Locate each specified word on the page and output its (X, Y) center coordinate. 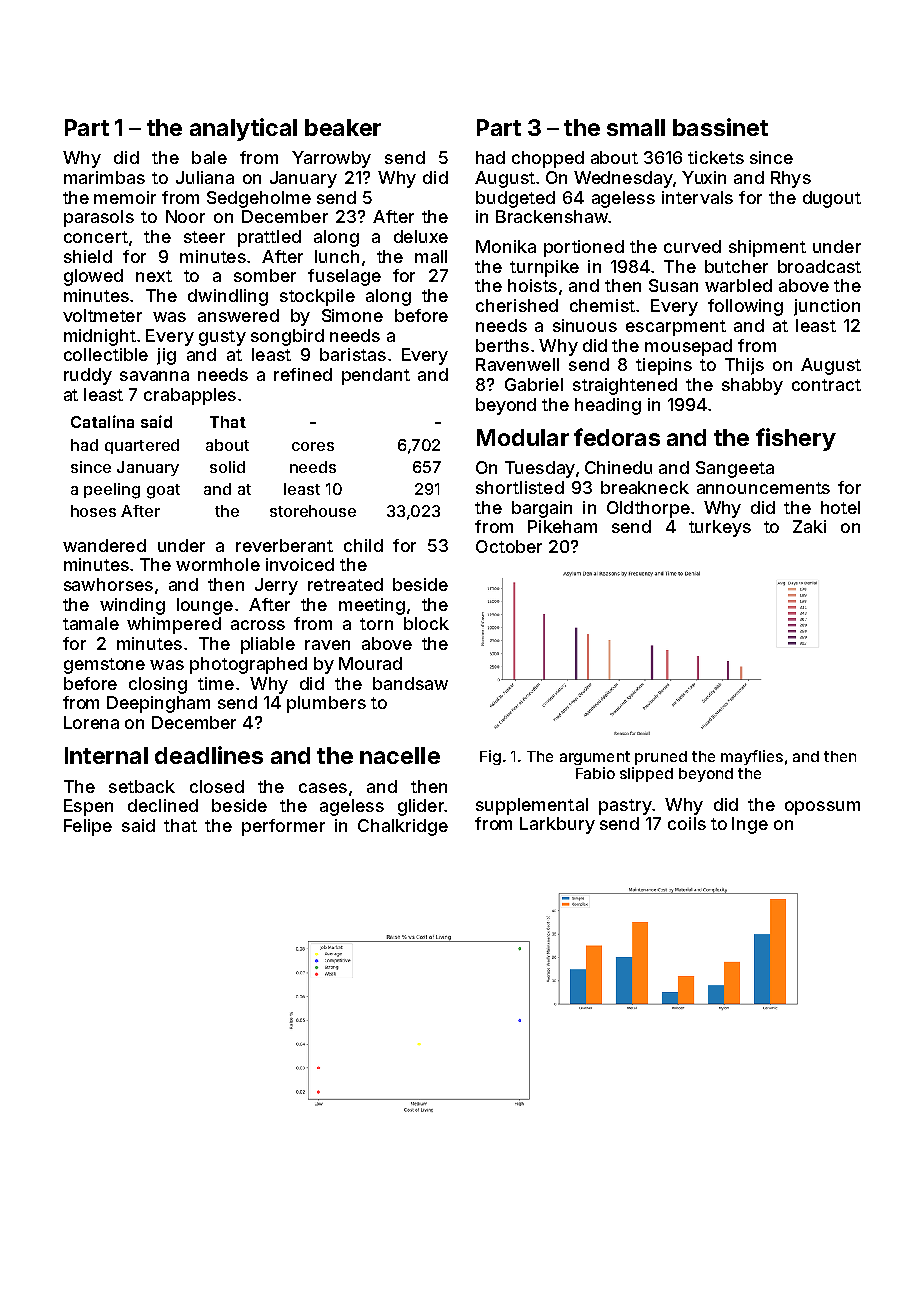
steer (204, 237)
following (745, 307)
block (426, 623)
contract (826, 385)
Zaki (809, 526)
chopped (548, 159)
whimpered (174, 625)
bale (209, 157)
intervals (697, 197)
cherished (517, 305)
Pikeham (562, 526)
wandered (104, 545)
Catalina (102, 421)
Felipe (88, 827)
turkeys (720, 528)
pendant (376, 376)
